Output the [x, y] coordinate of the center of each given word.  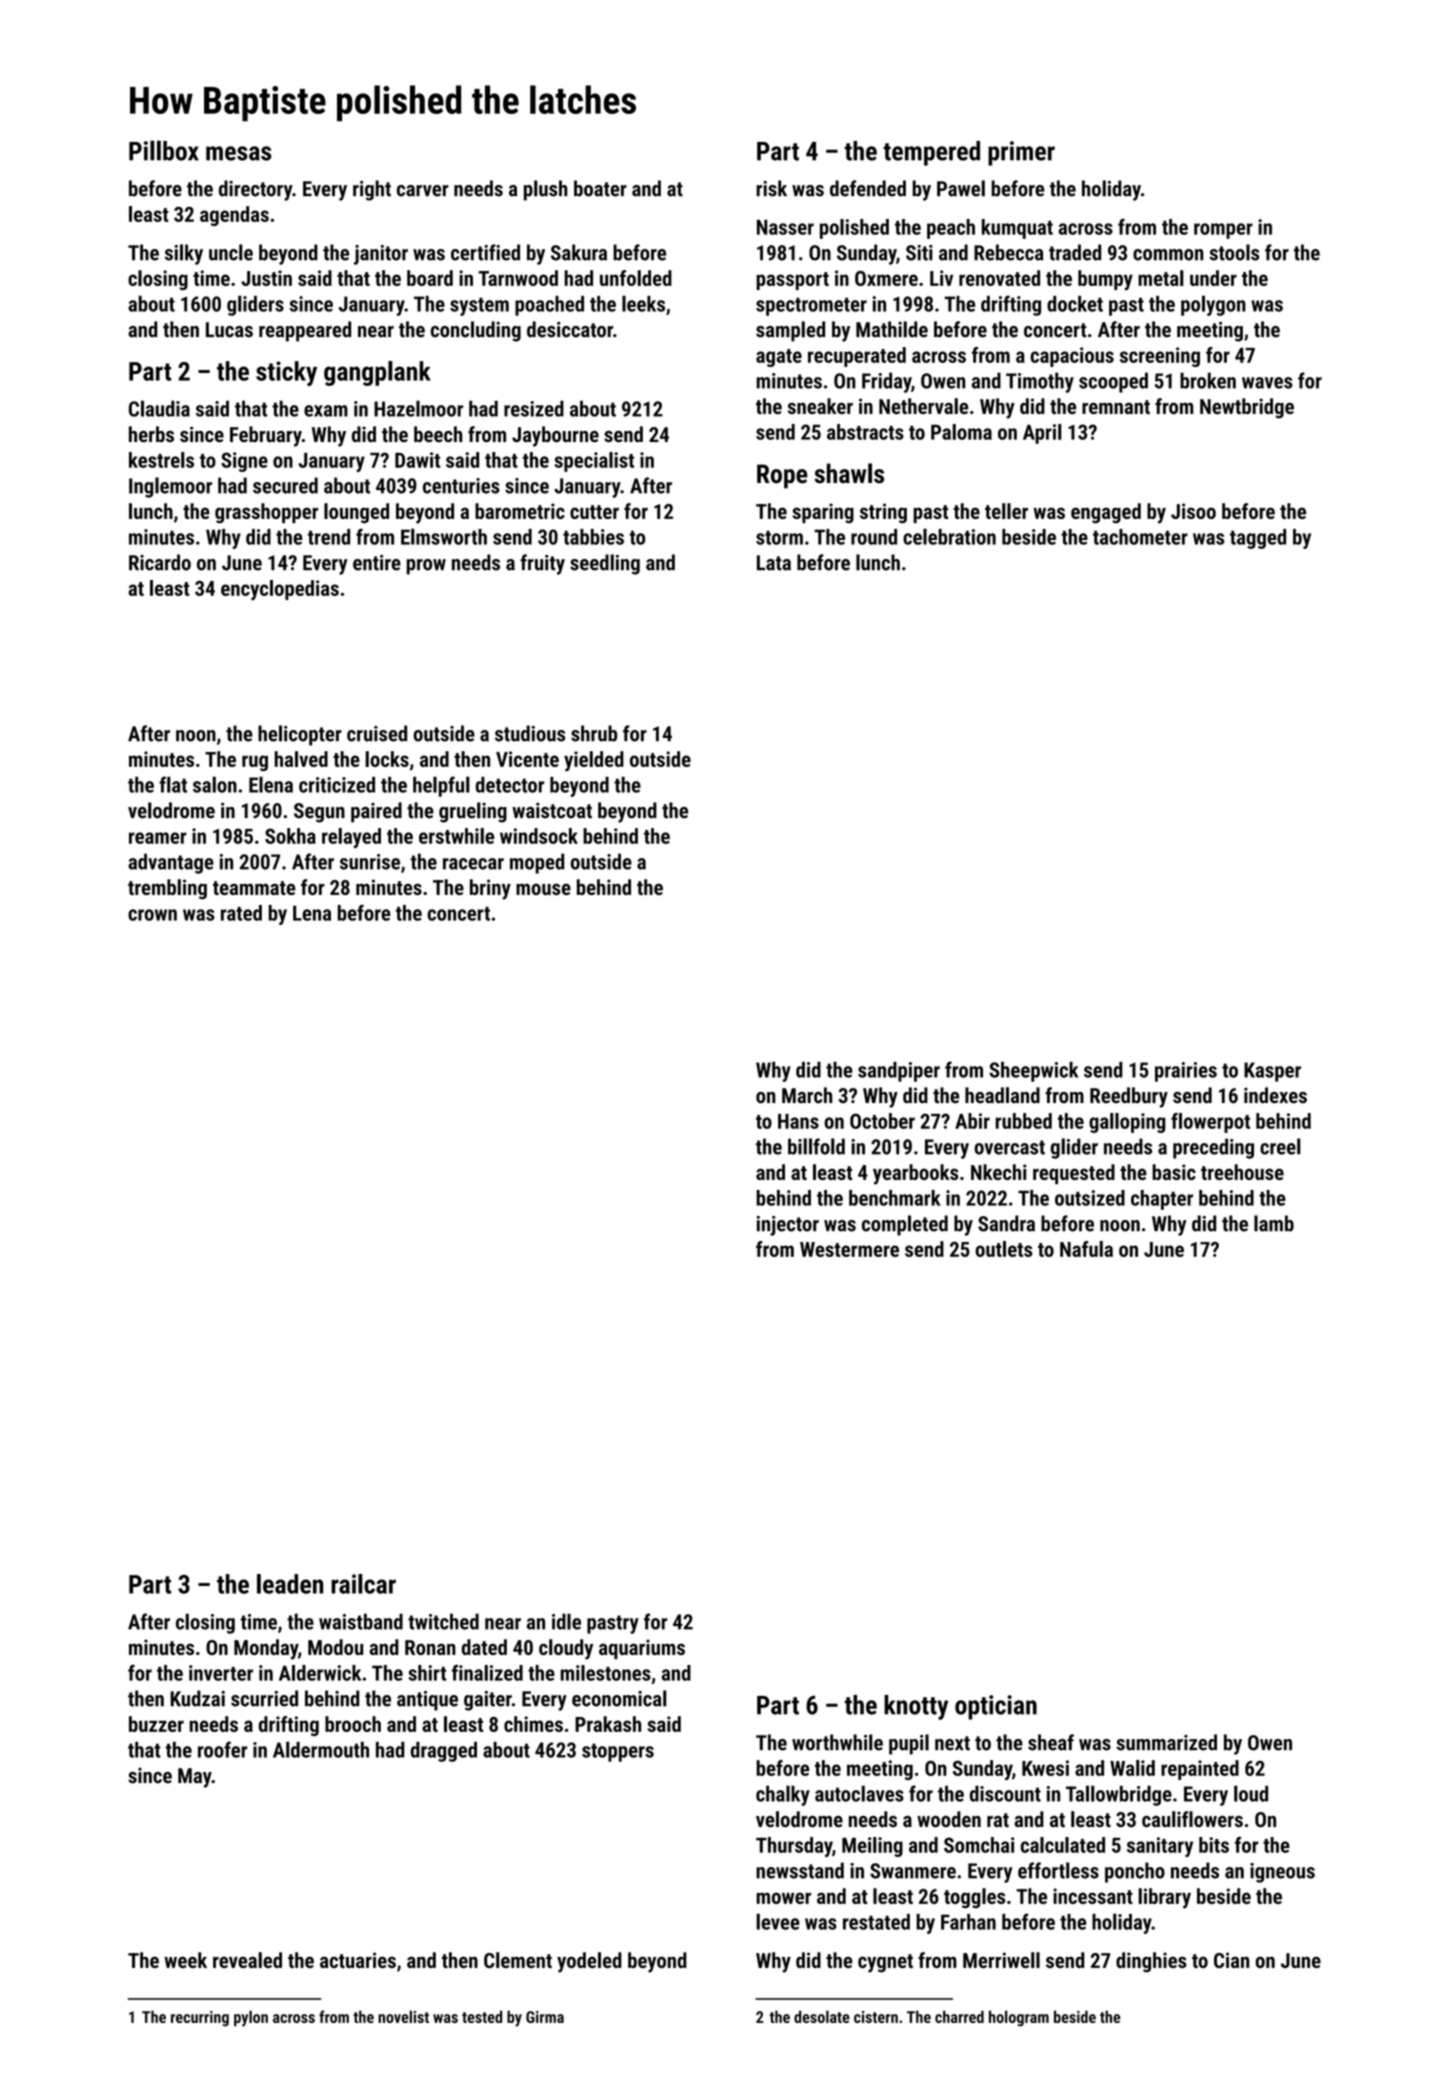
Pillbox [164, 150]
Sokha [290, 836]
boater [600, 188]
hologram [1019, 2018]
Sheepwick [1033, 1072]
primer [1021, 153]
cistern [876, 2017]
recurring [200, 2019]
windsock [539, 836]
